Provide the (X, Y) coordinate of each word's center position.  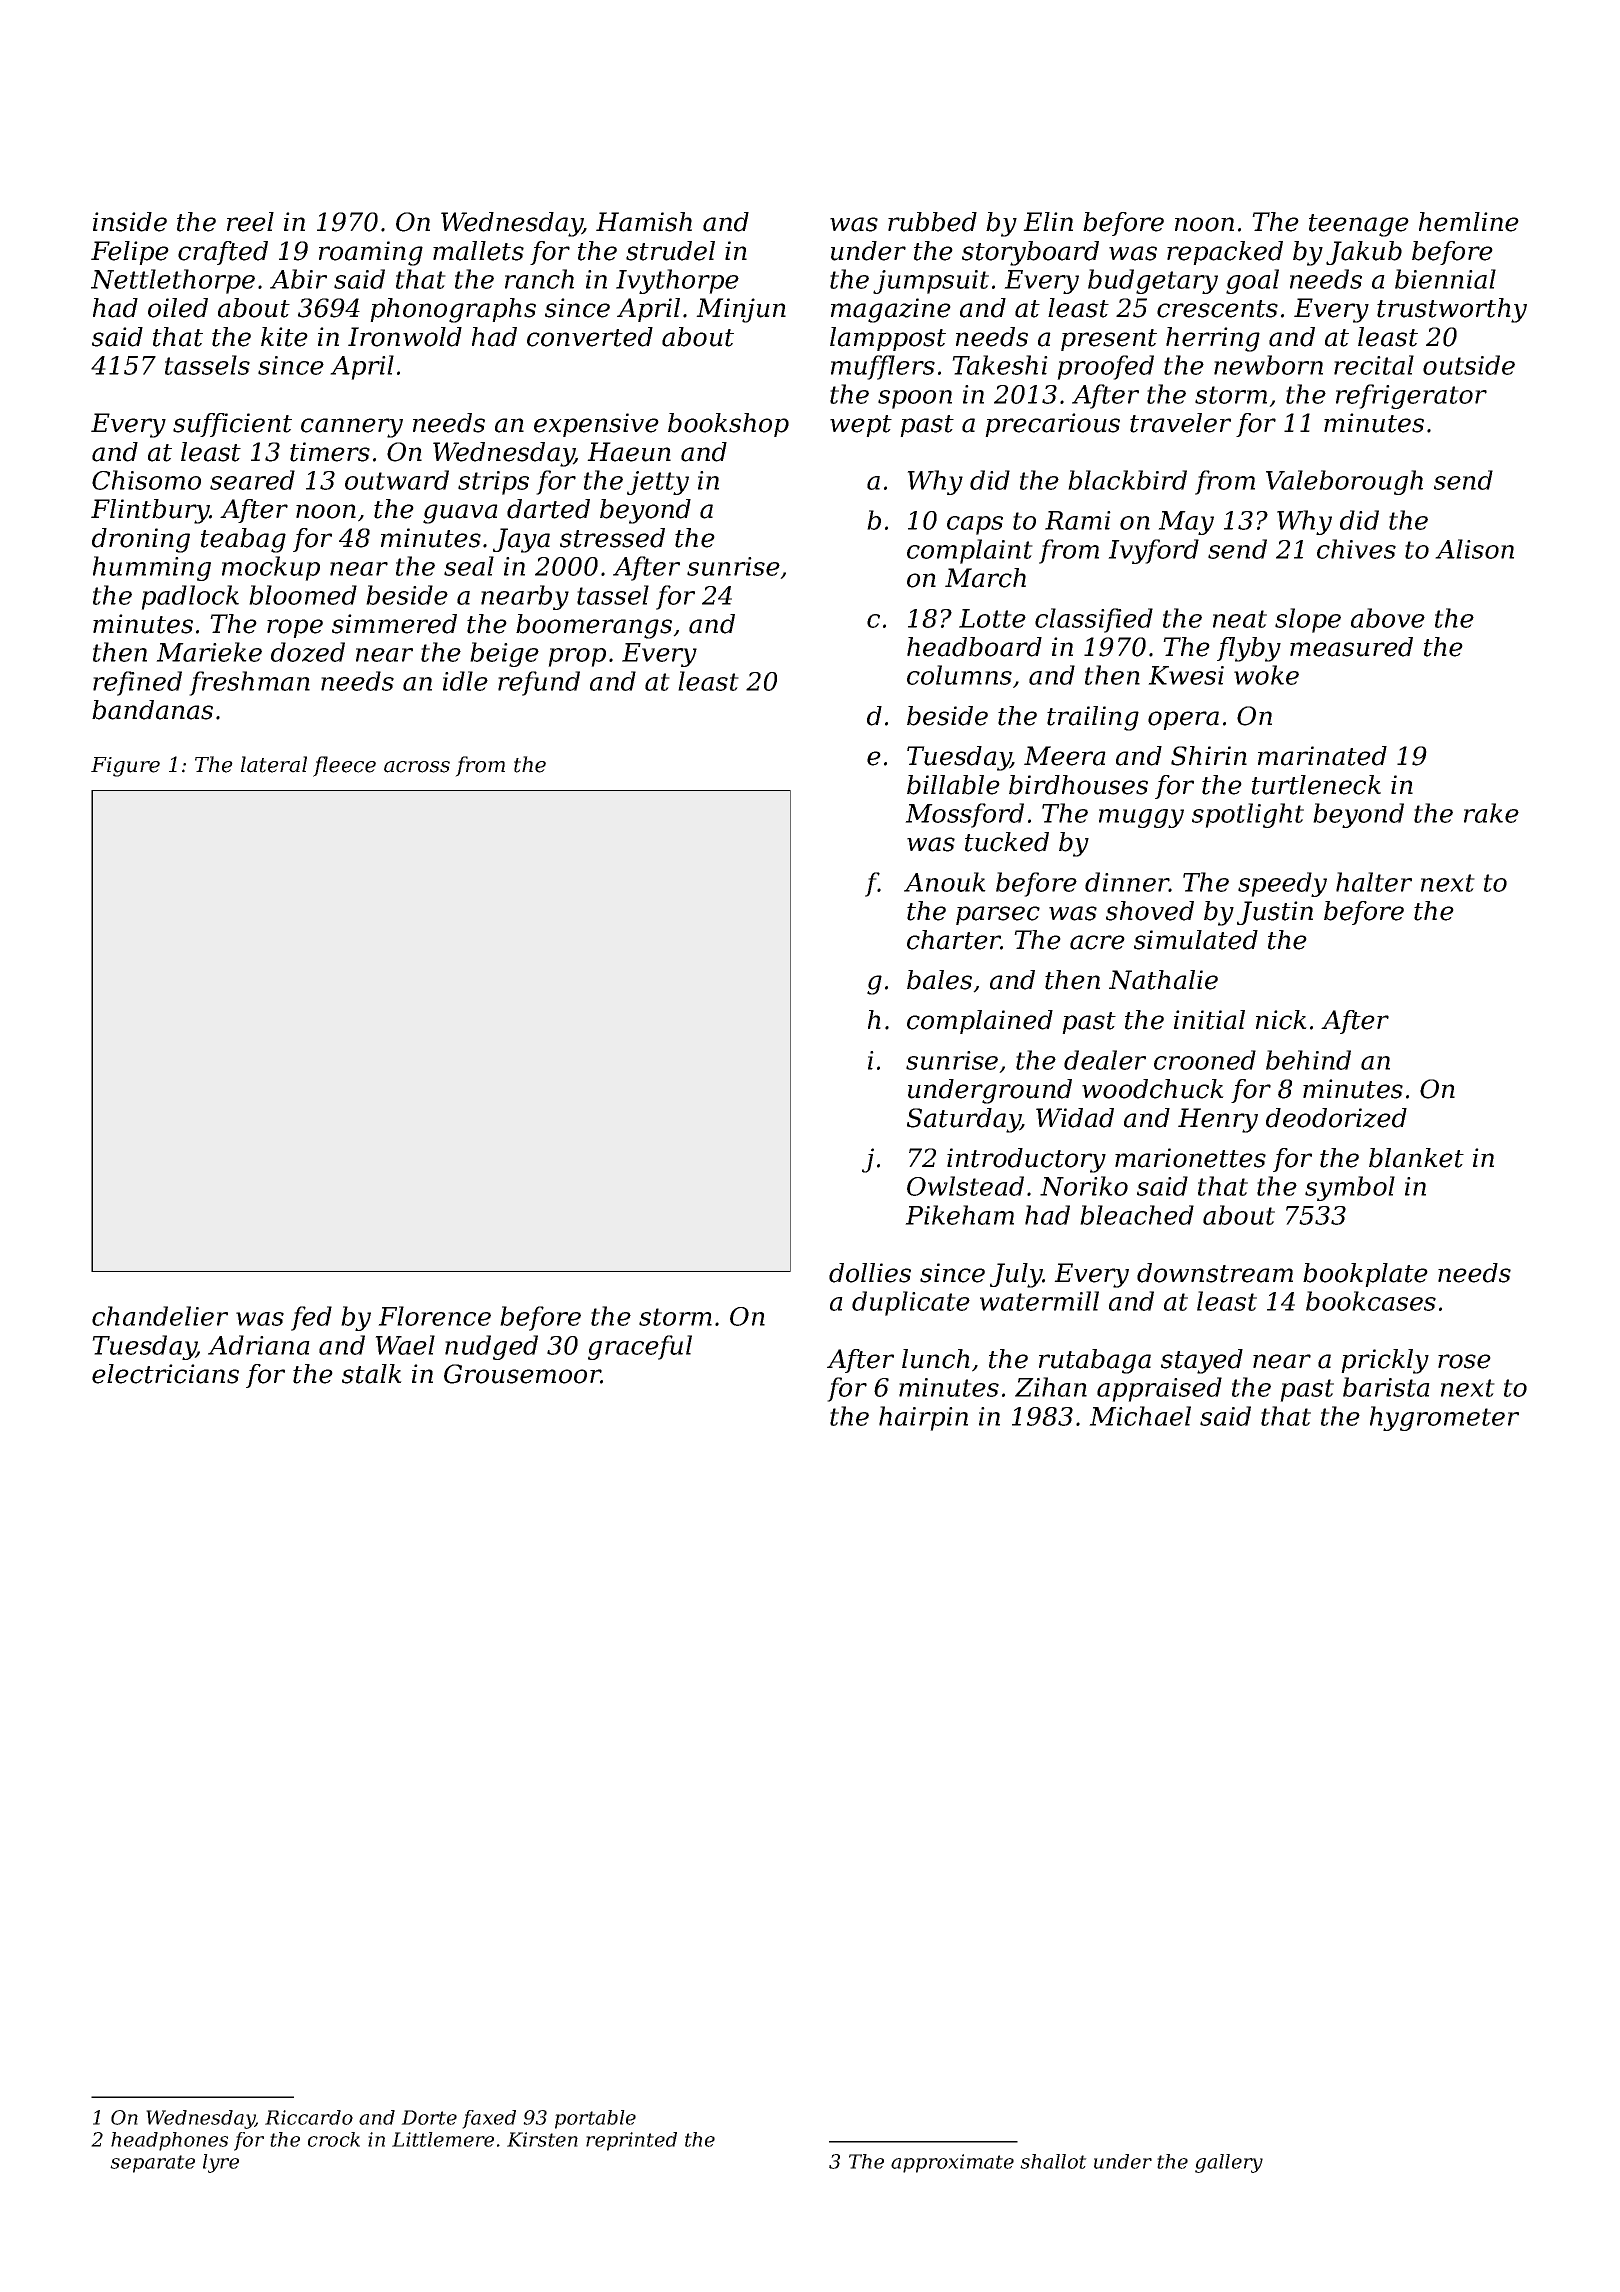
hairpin (923, 1418)
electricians (165, 1374)
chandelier (160, 1316)
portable (595, 2119)
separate (152, 2164)
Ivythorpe (677, 281)
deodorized (1336, 1118)
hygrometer (1444, 1418)
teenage (1359, 225)
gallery (1229, 2163)
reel (250, 222)
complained (980, 1022)
